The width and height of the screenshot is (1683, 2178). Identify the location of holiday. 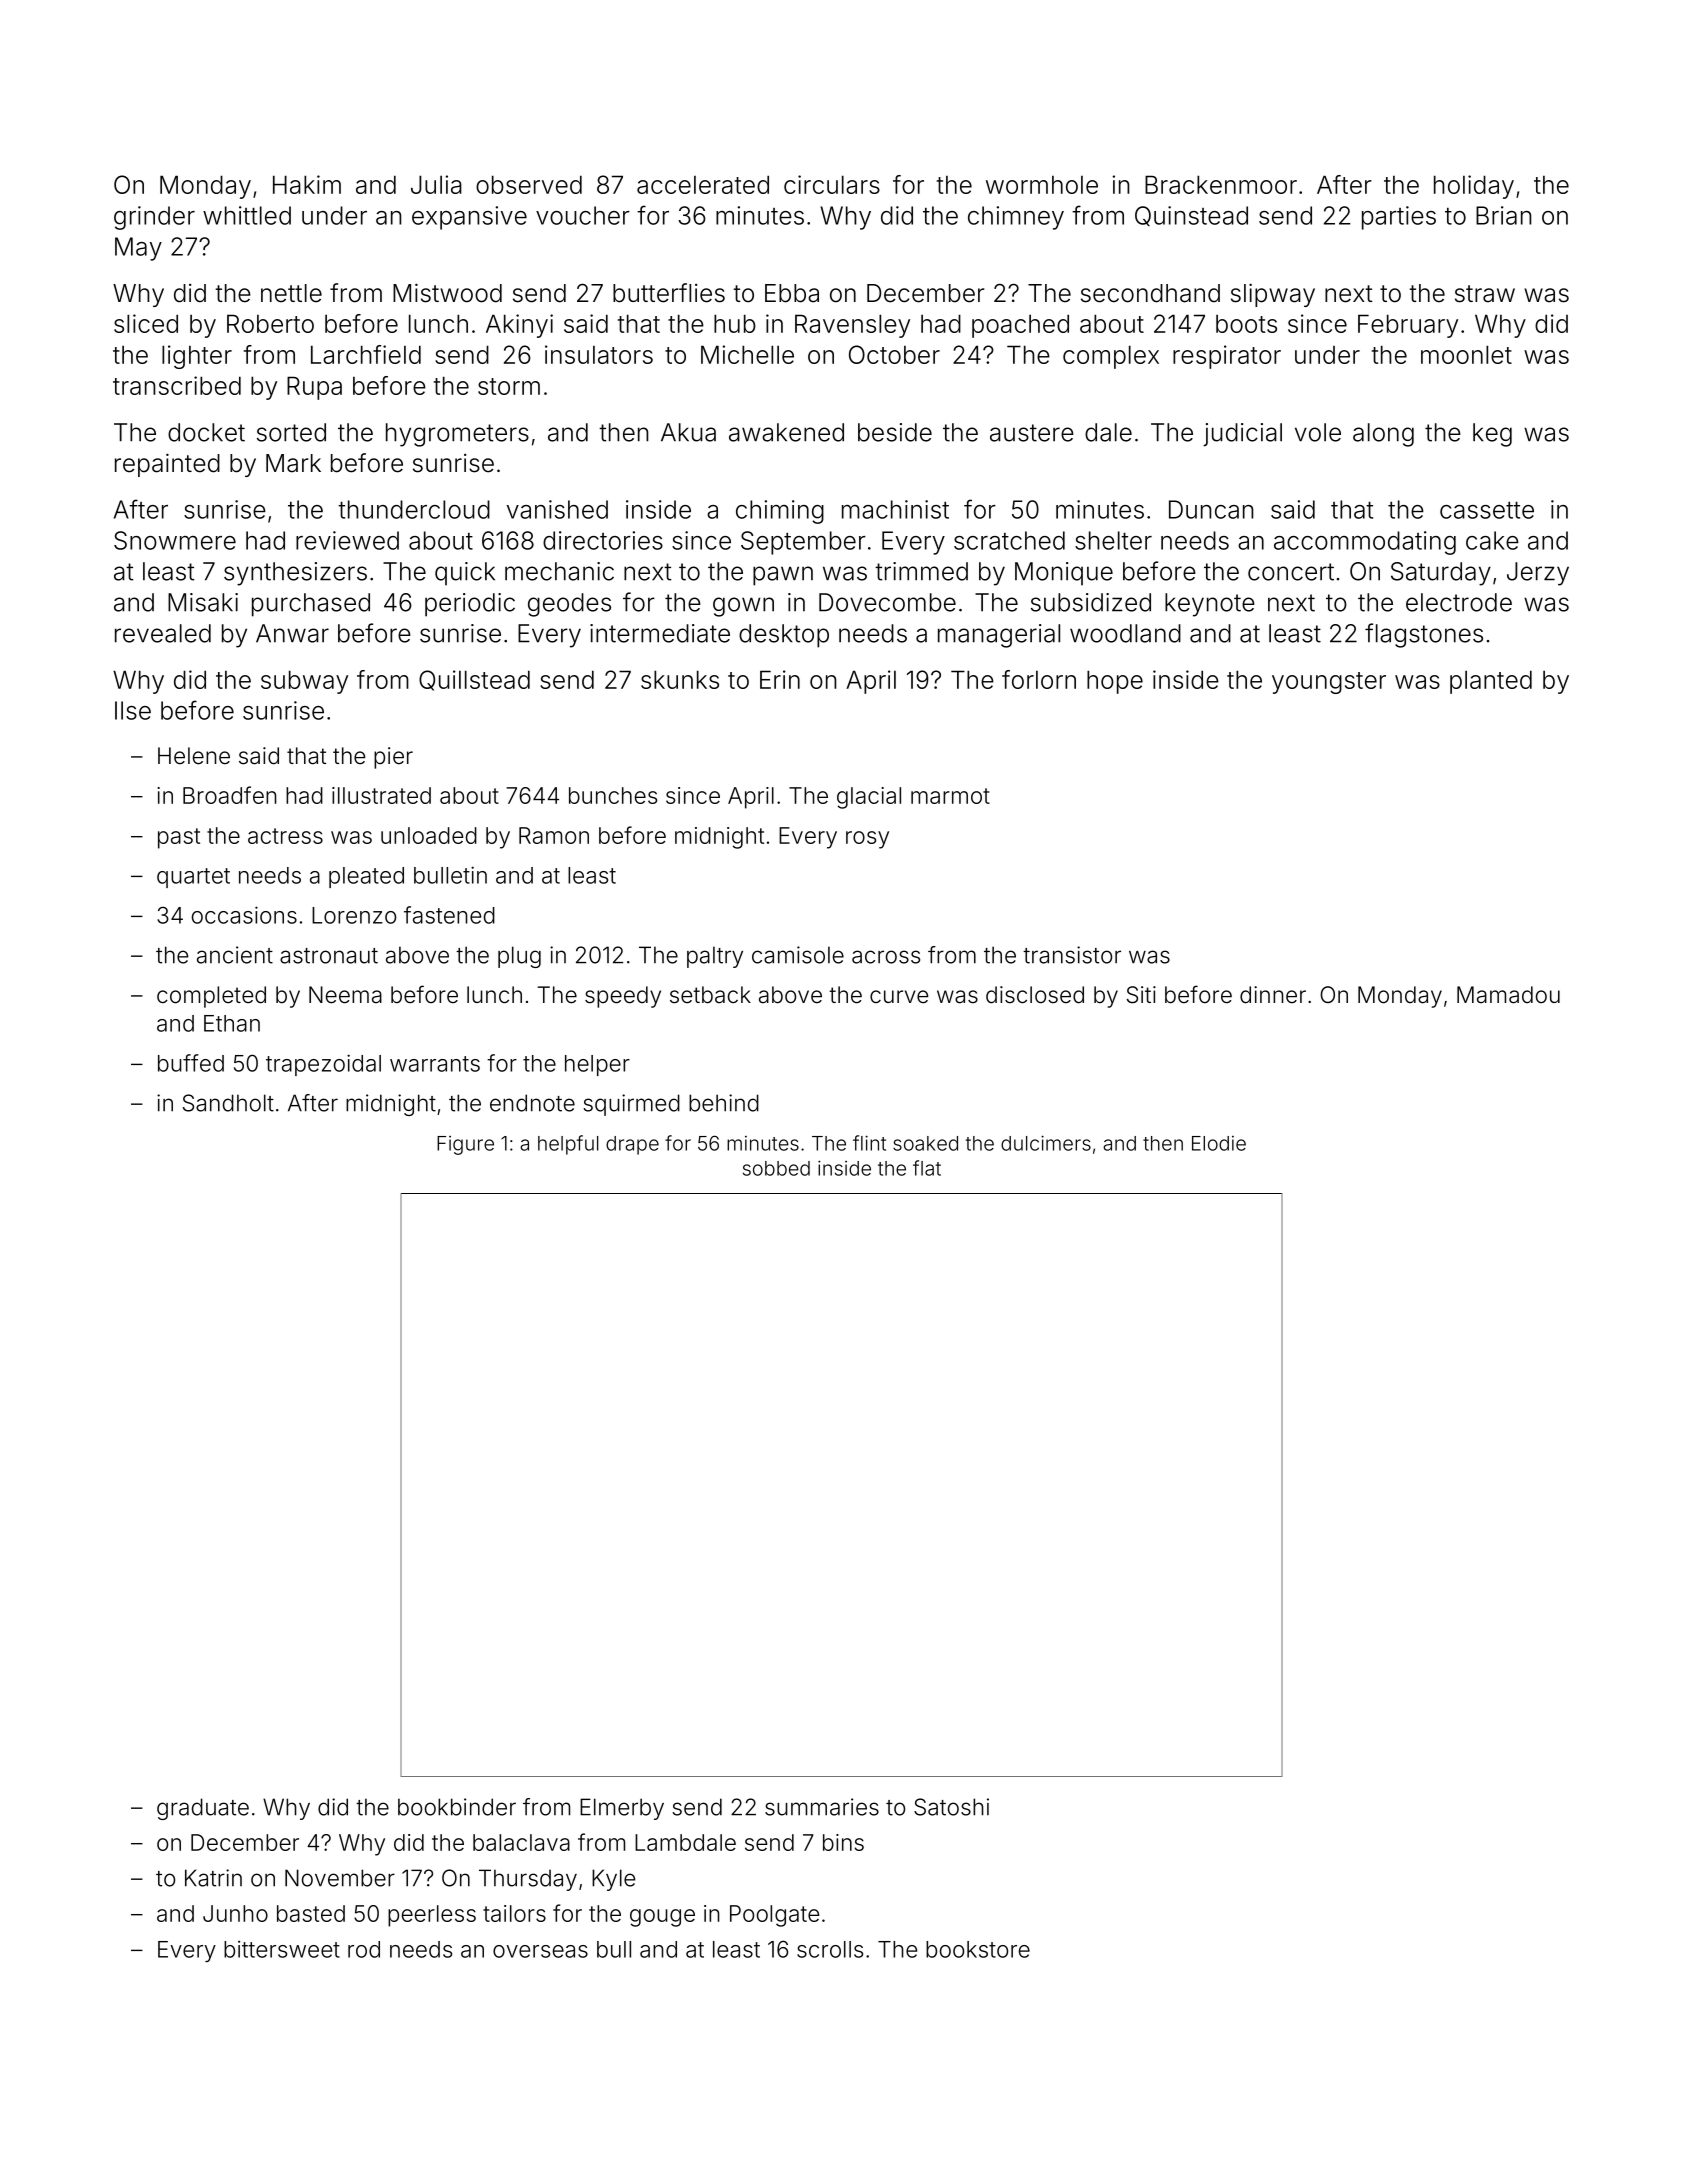
(1474, 187).
